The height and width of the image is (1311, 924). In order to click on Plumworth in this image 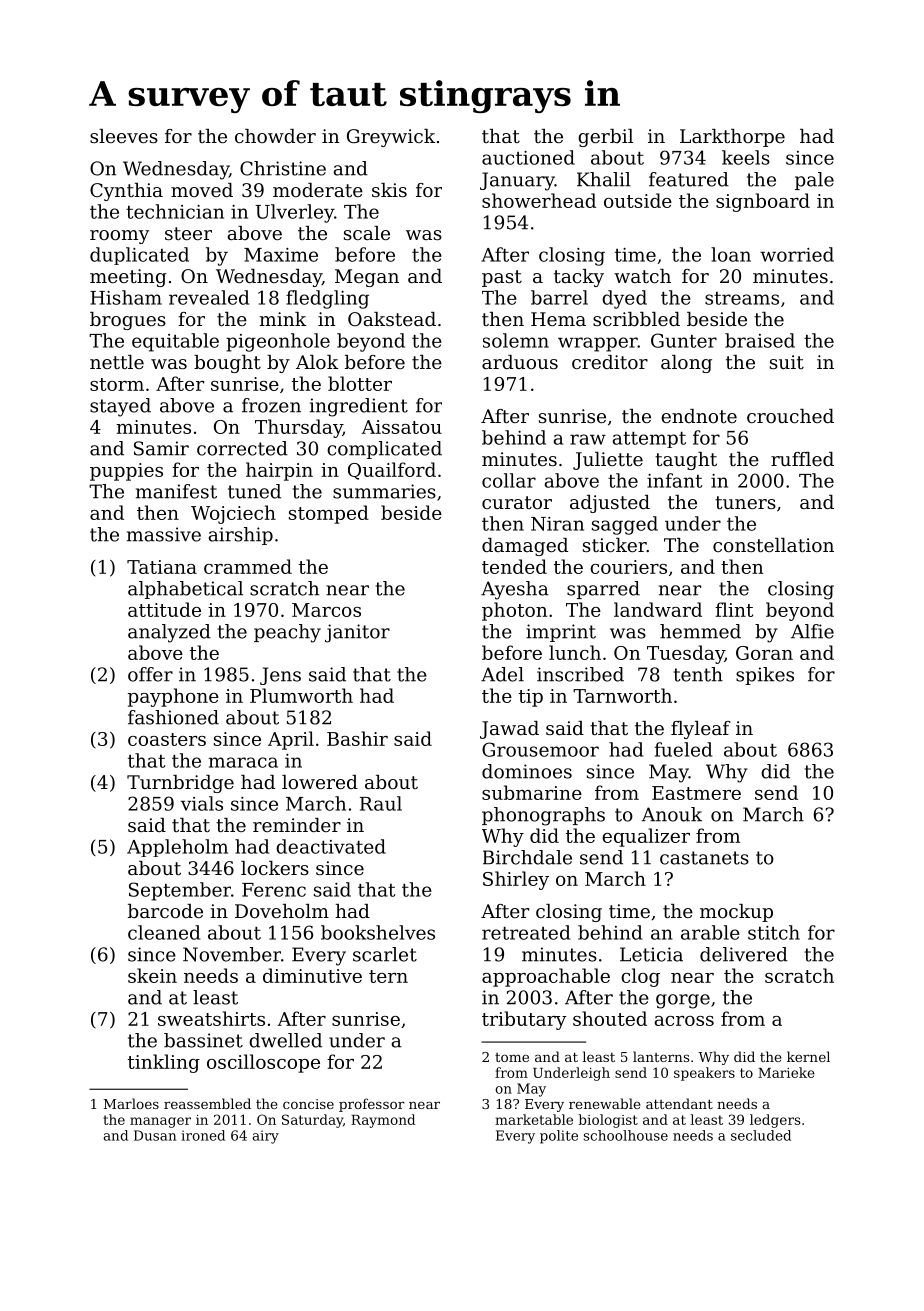, I will do `click(301, 695)`.
